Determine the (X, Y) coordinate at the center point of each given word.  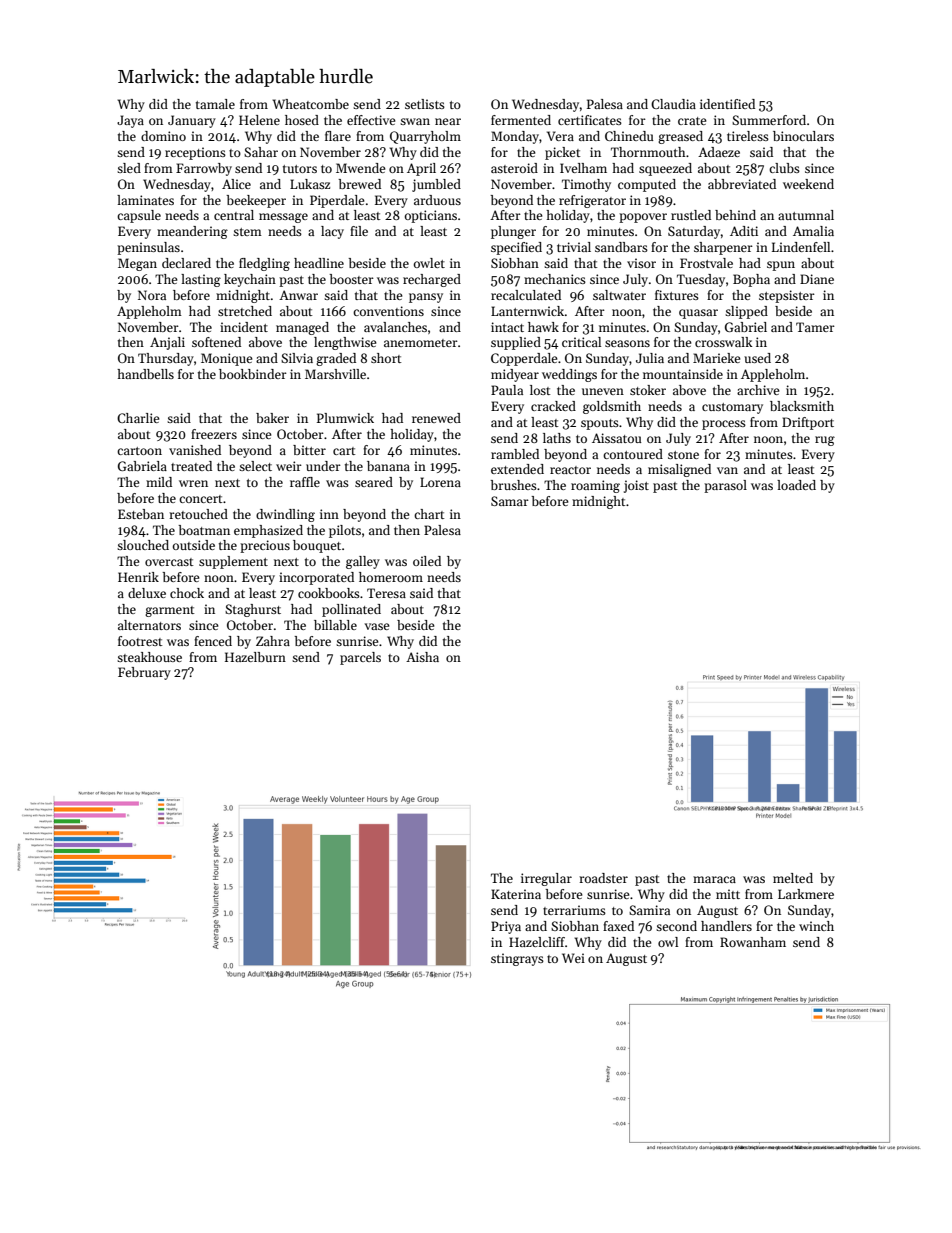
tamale (215, 104)
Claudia (673, 104)
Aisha (422, 657)
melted (793, 878)
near (448, 121)
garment (170, 611)
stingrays (517, 959)
